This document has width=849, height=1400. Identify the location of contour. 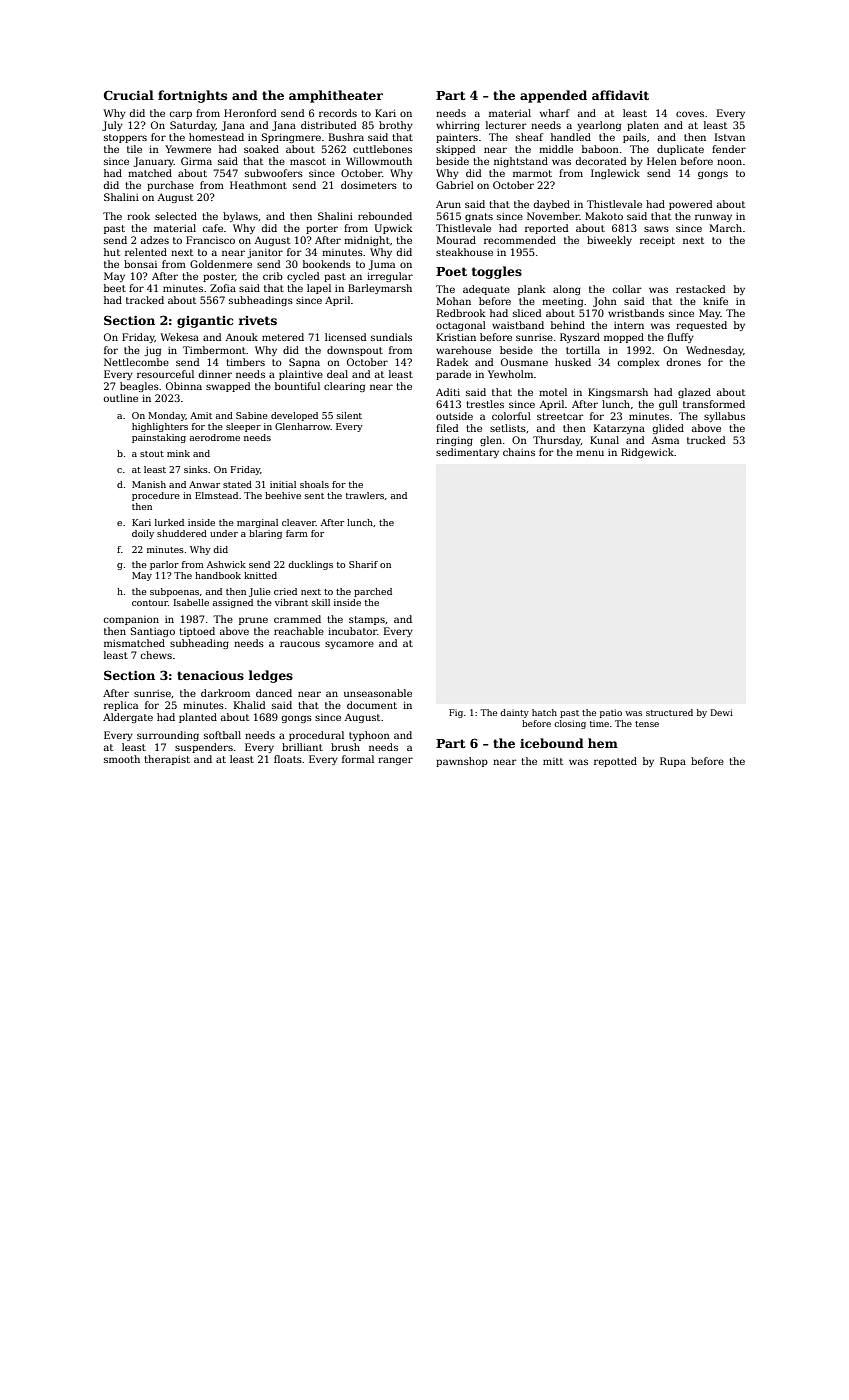
(150, 603).
